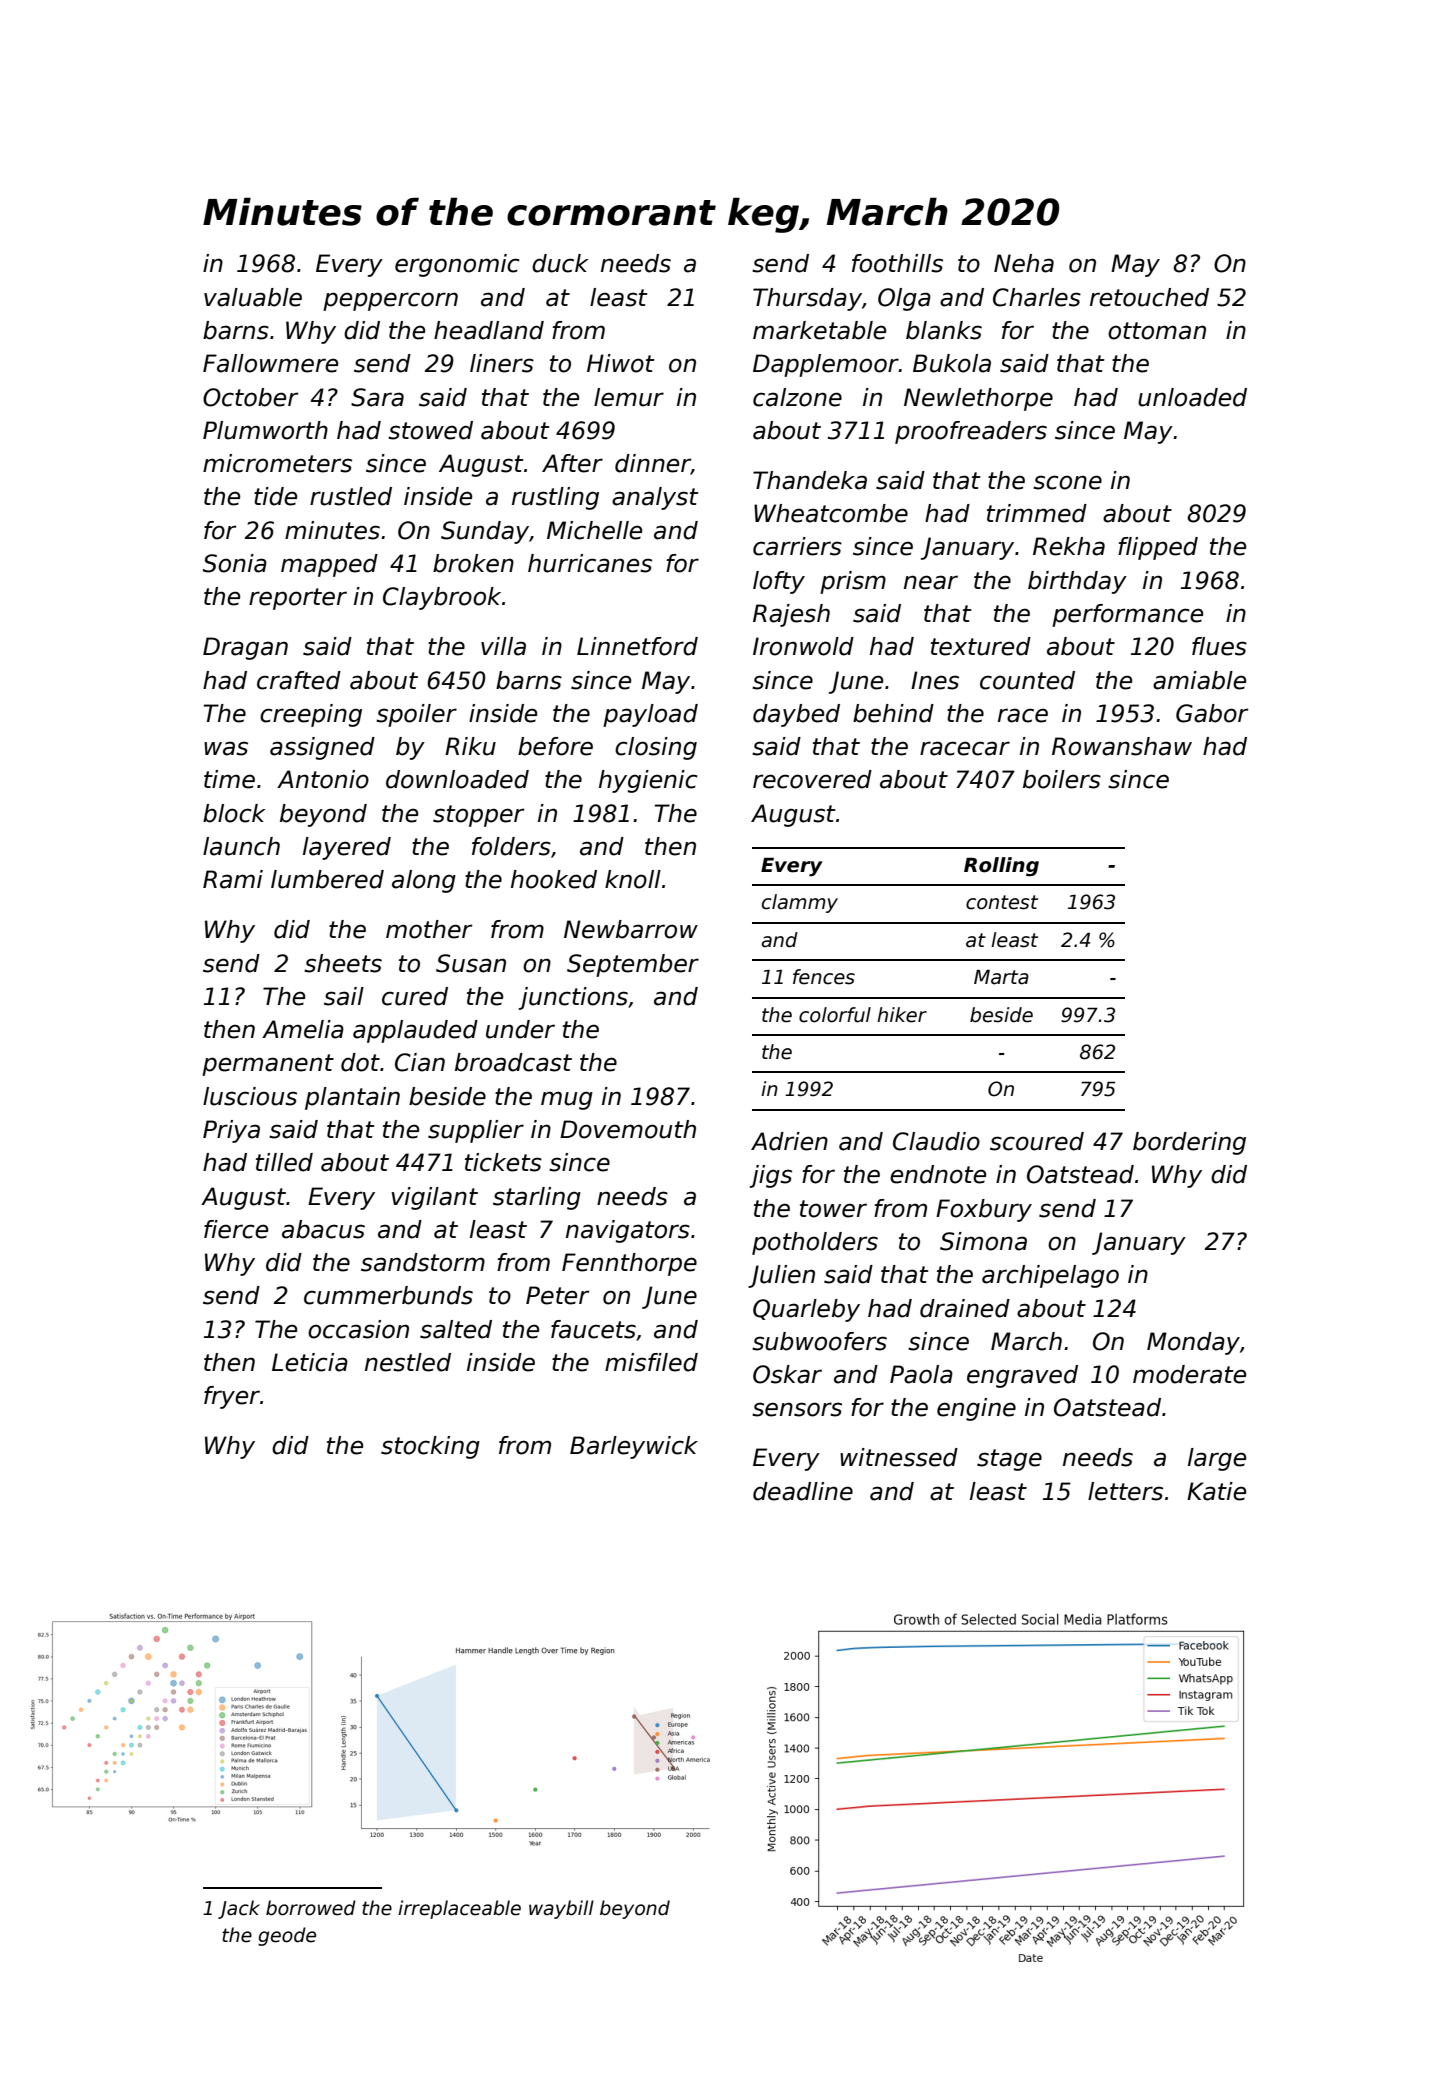  Describe the element at coordinates (1157, 331) in the screenshot. I see `ottoman` at that location.
